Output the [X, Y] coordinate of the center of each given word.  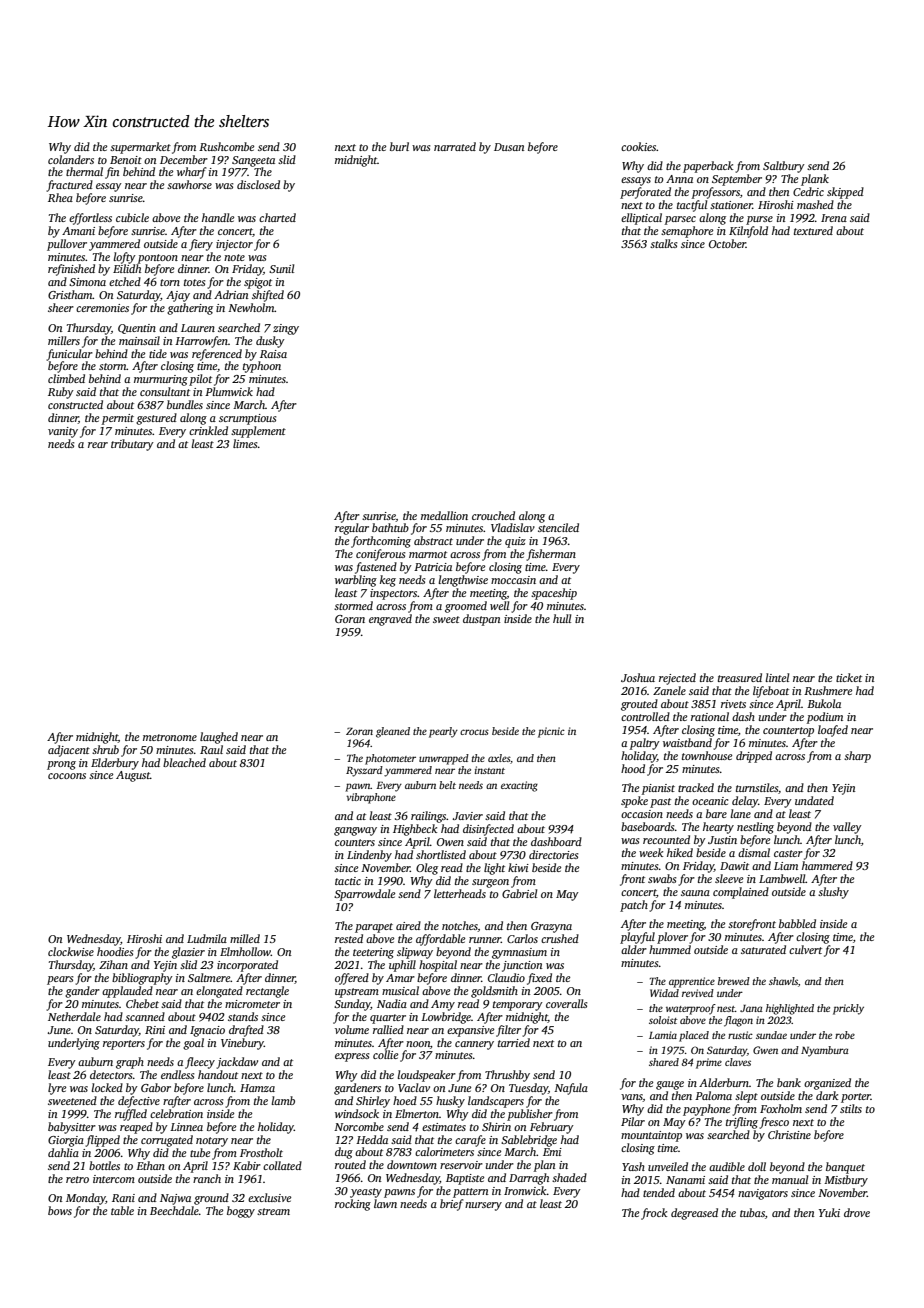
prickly [848, 1009]
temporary [518, 1006]
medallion [444, 515]
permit [118, 419]
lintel [777, 677]
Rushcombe [226, 146]
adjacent [69, 751]
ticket [849, 677]
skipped [845, 193]
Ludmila [207, 938]
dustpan [481, 620]
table [122, 1210]
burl [399, 146]
